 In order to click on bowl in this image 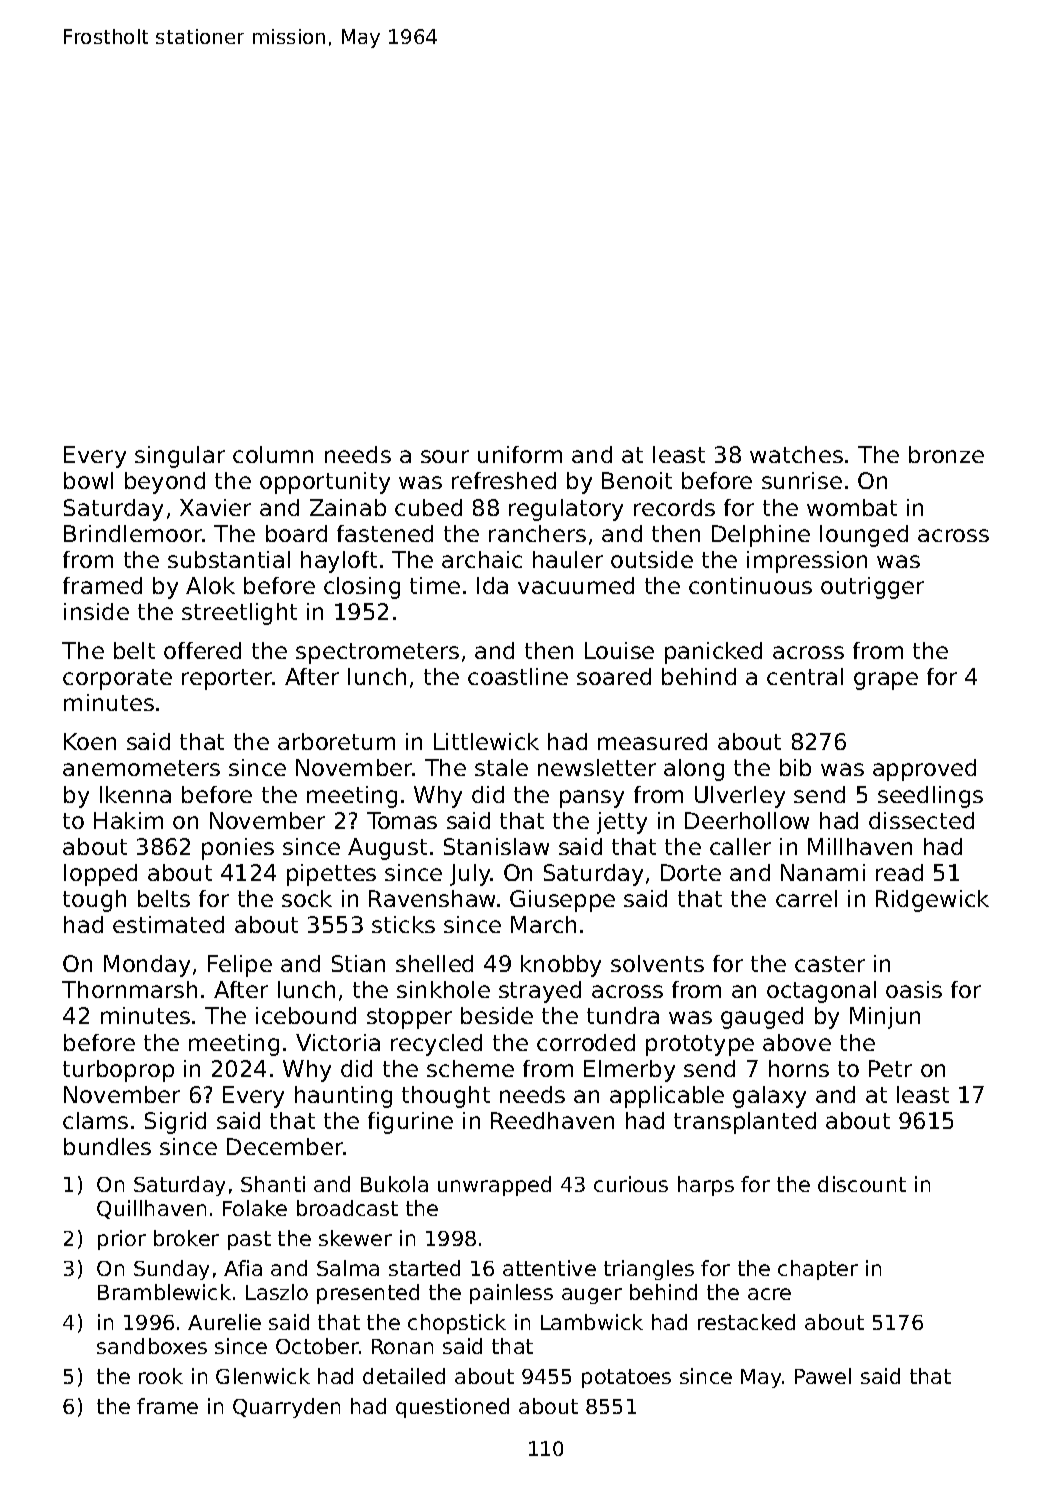, I will do `click(88, 480)`.
